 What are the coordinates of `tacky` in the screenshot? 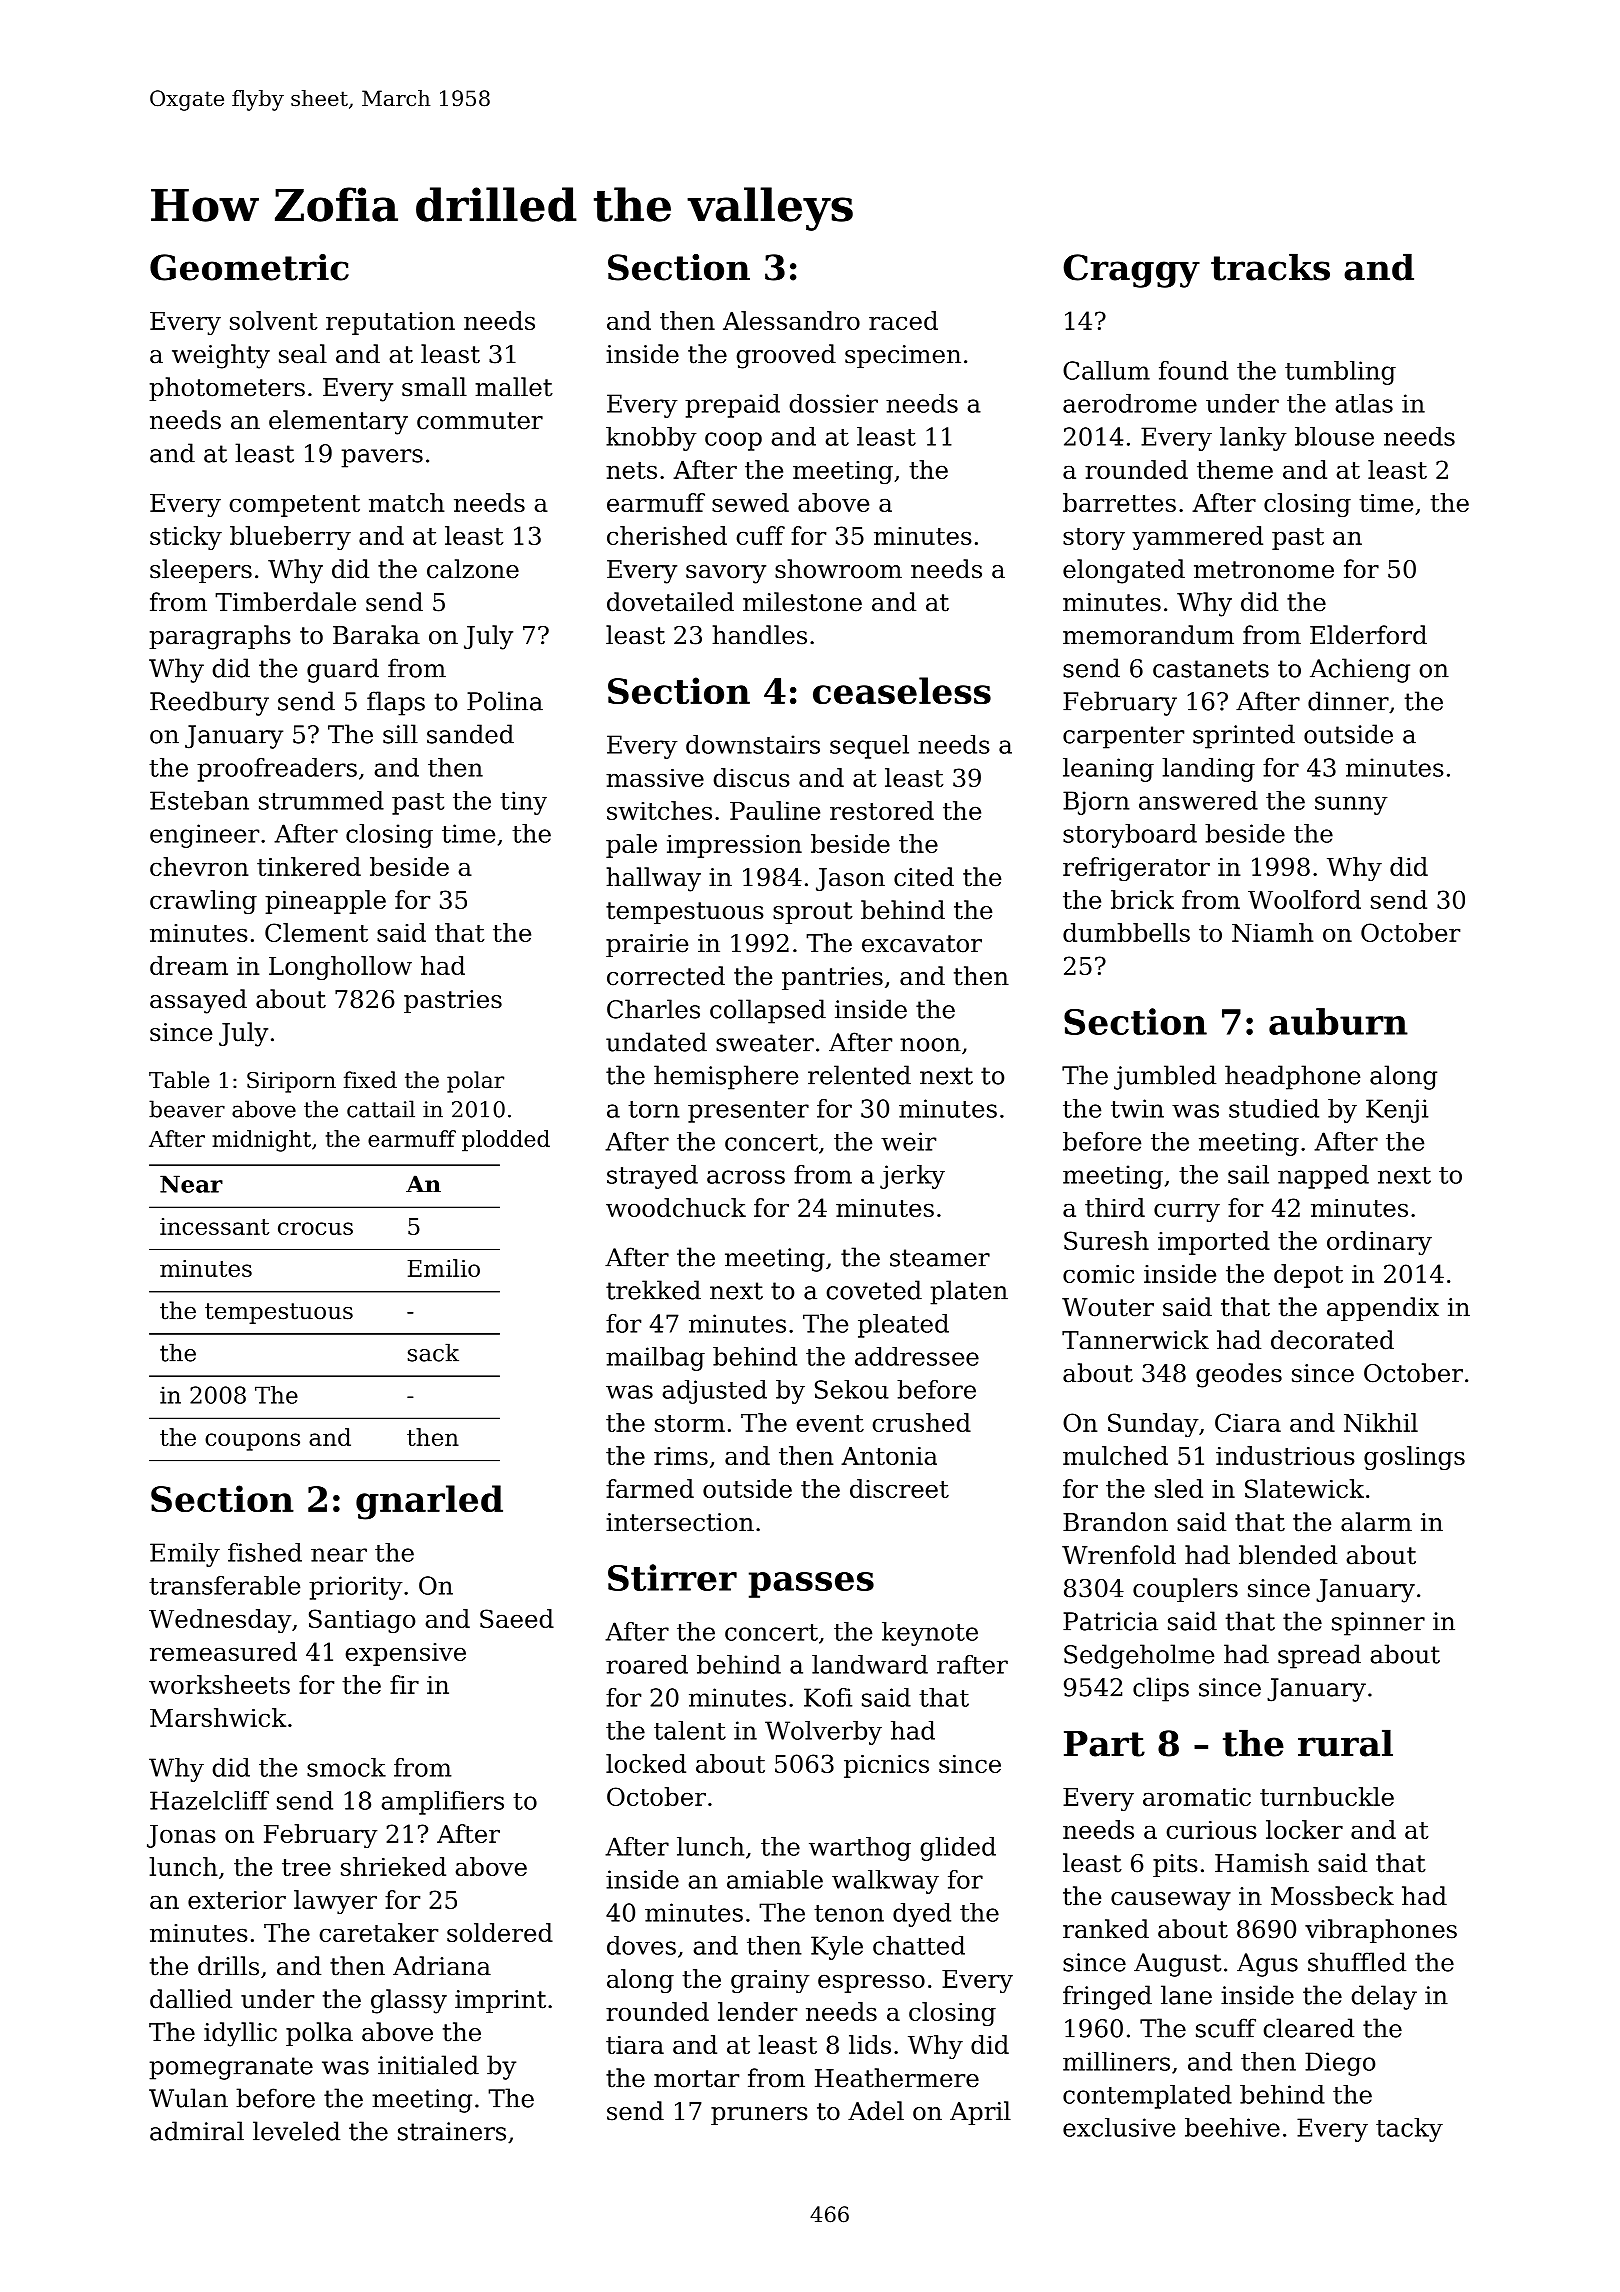 It's located at (1409, 2130).
